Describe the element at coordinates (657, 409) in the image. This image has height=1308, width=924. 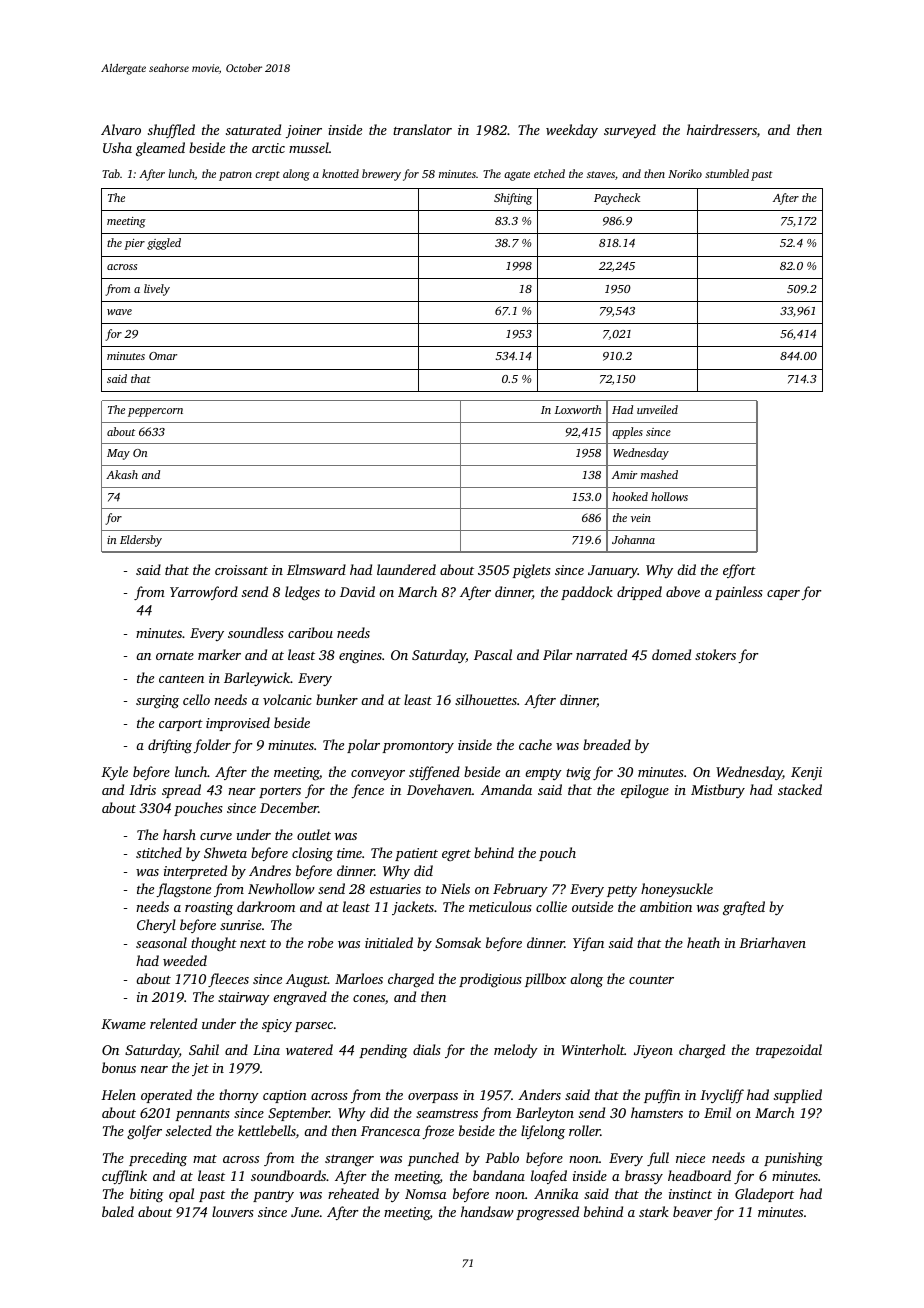
I see `unveiled` at that location.
